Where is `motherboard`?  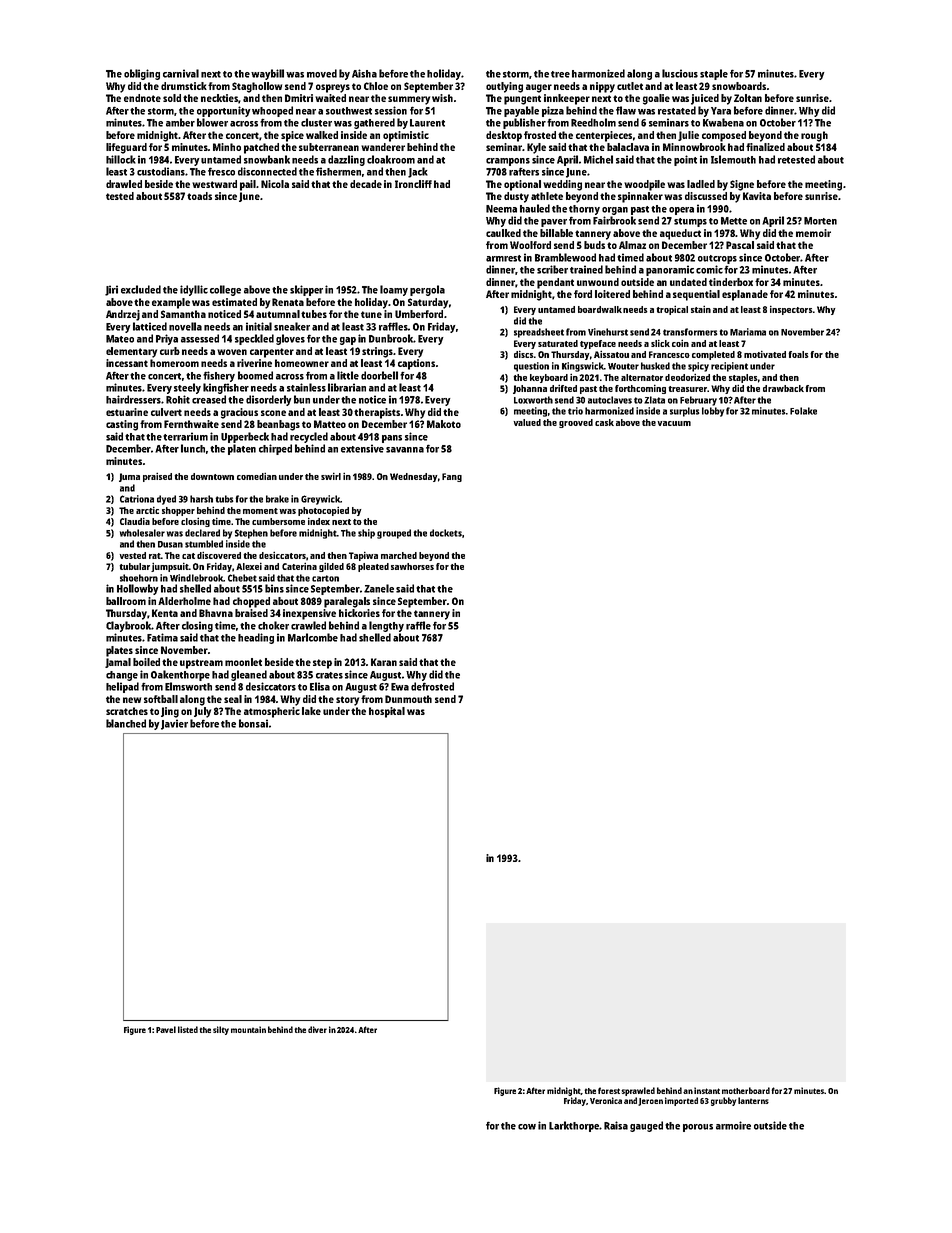
motherboard is located at coordinates (746, 1090).
